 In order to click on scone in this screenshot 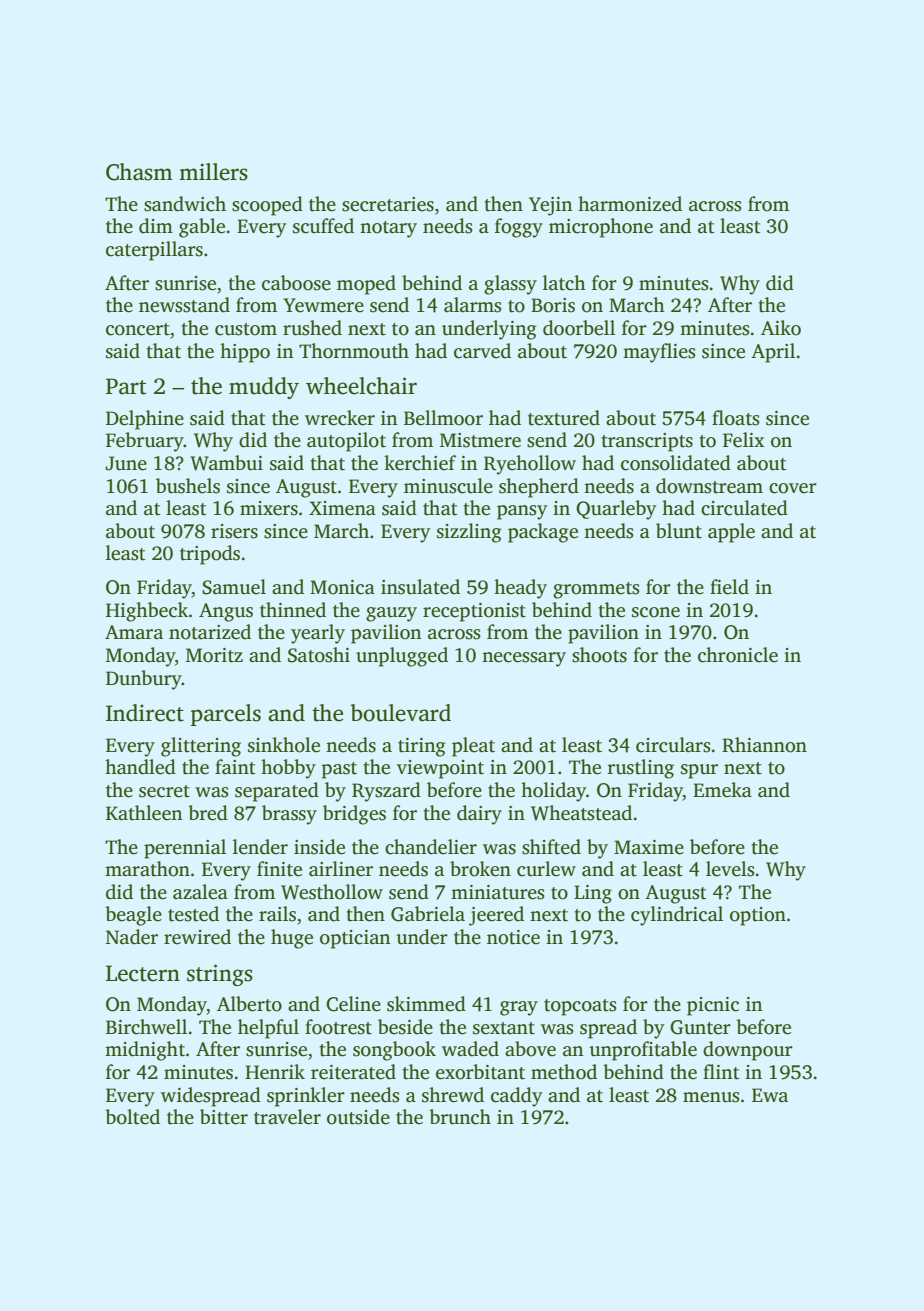, I will do `click(656, 612)`.
